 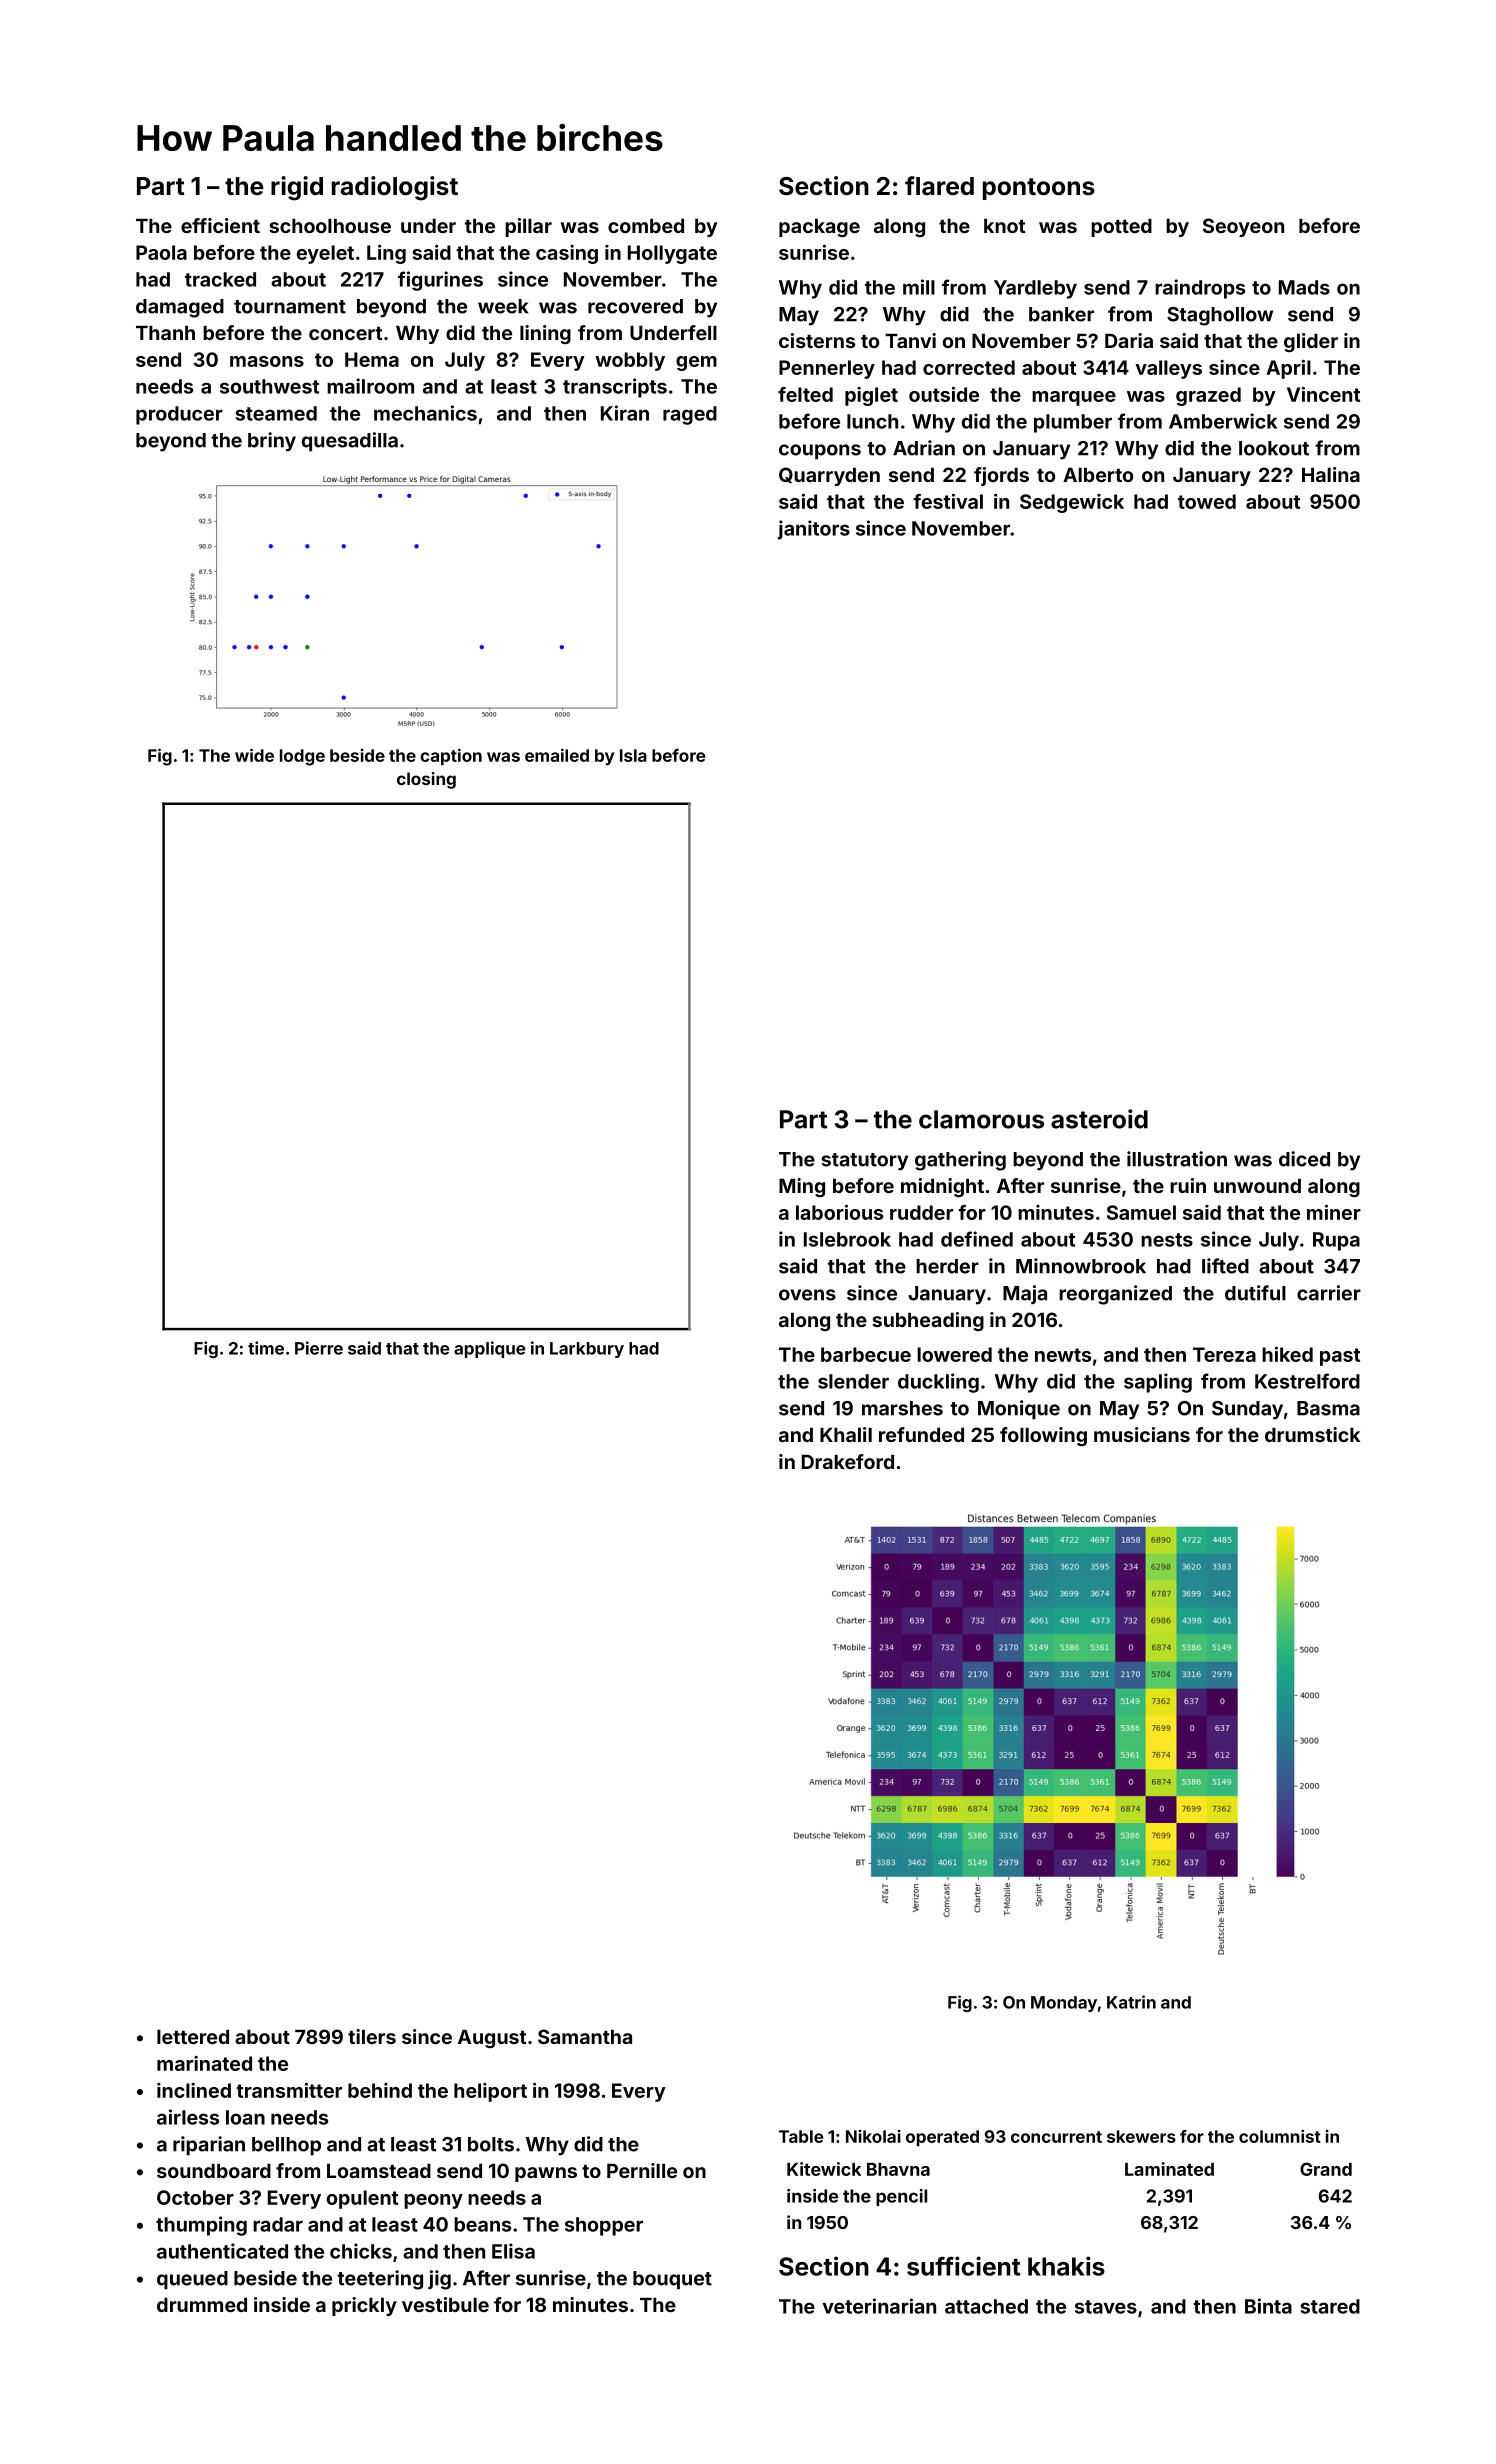 What do you see at coordinates (587, 1350) in the screenshot?
I see `Larkbury` at bounding box center [587, 1350].
